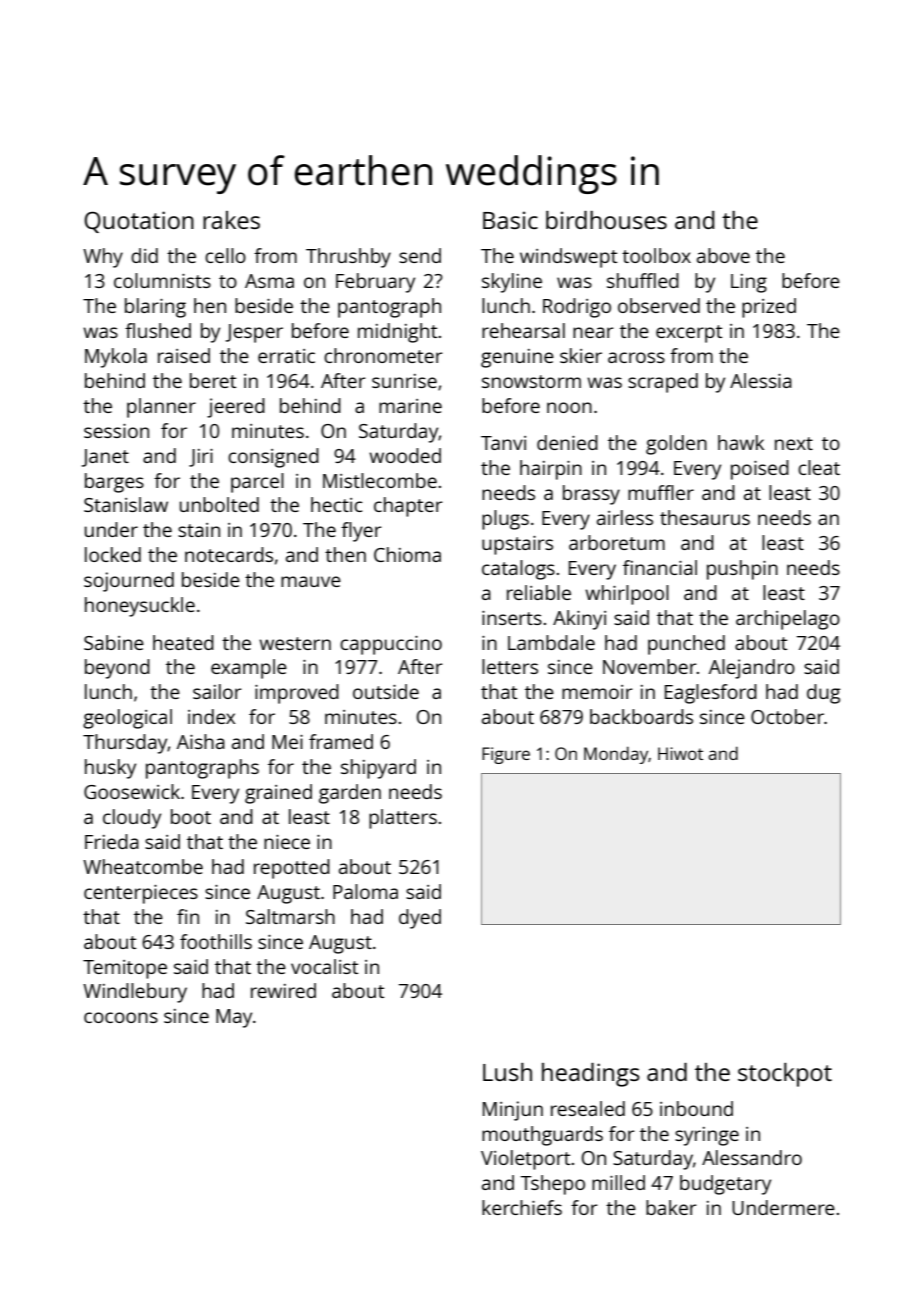 The image size is (924, 1314). What do you see at coordinates (522, 1207) in the image?
I see `kerchiefs` at bounding box center [522, 1207].
